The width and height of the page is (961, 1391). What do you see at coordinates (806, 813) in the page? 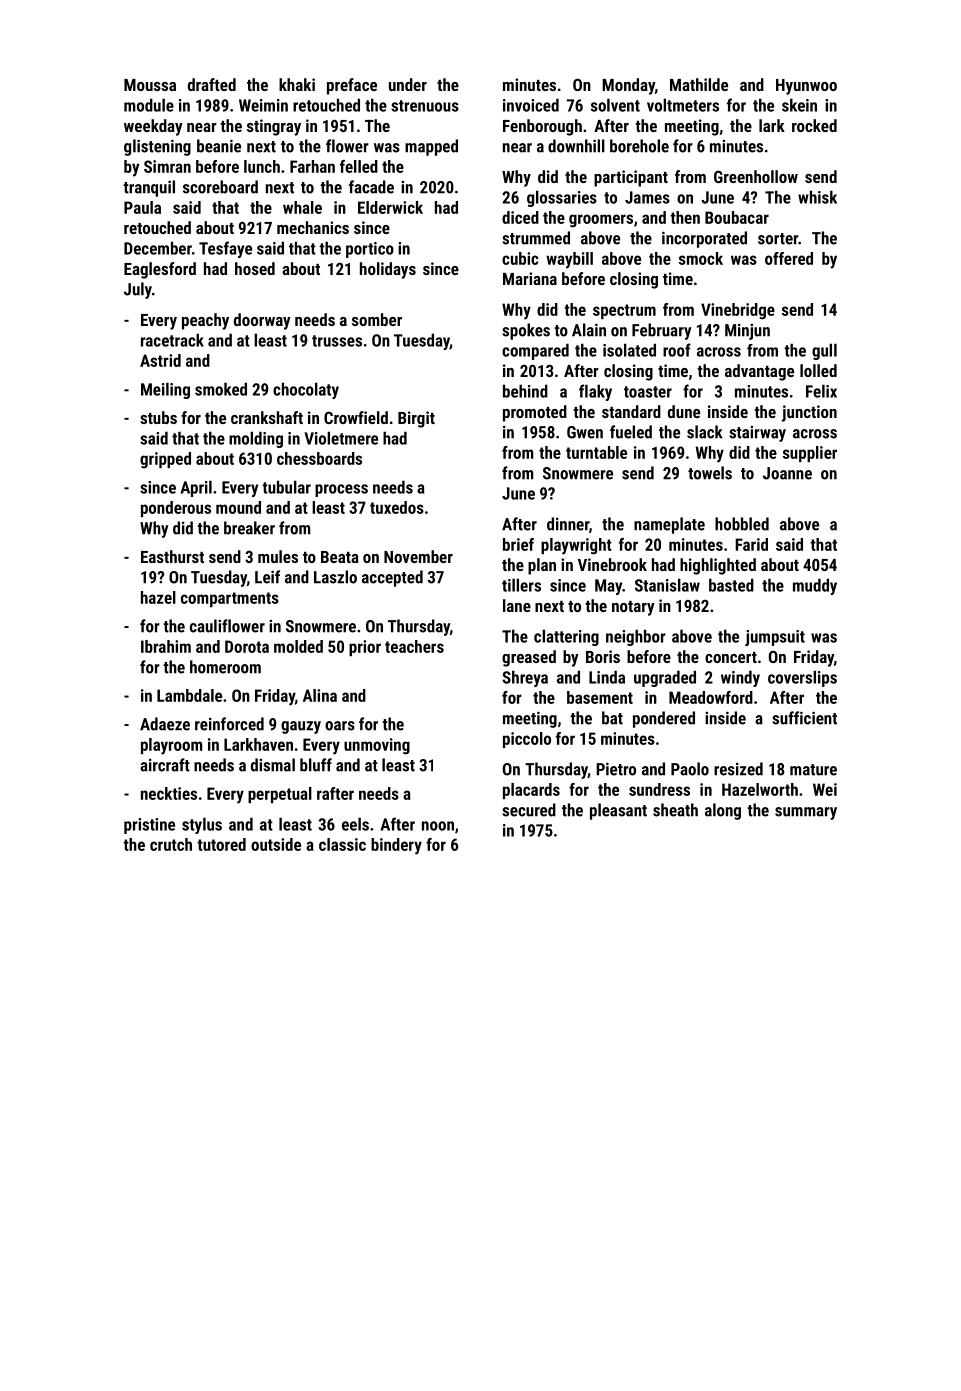
I see `summary` at bounding box center [806, 813].
